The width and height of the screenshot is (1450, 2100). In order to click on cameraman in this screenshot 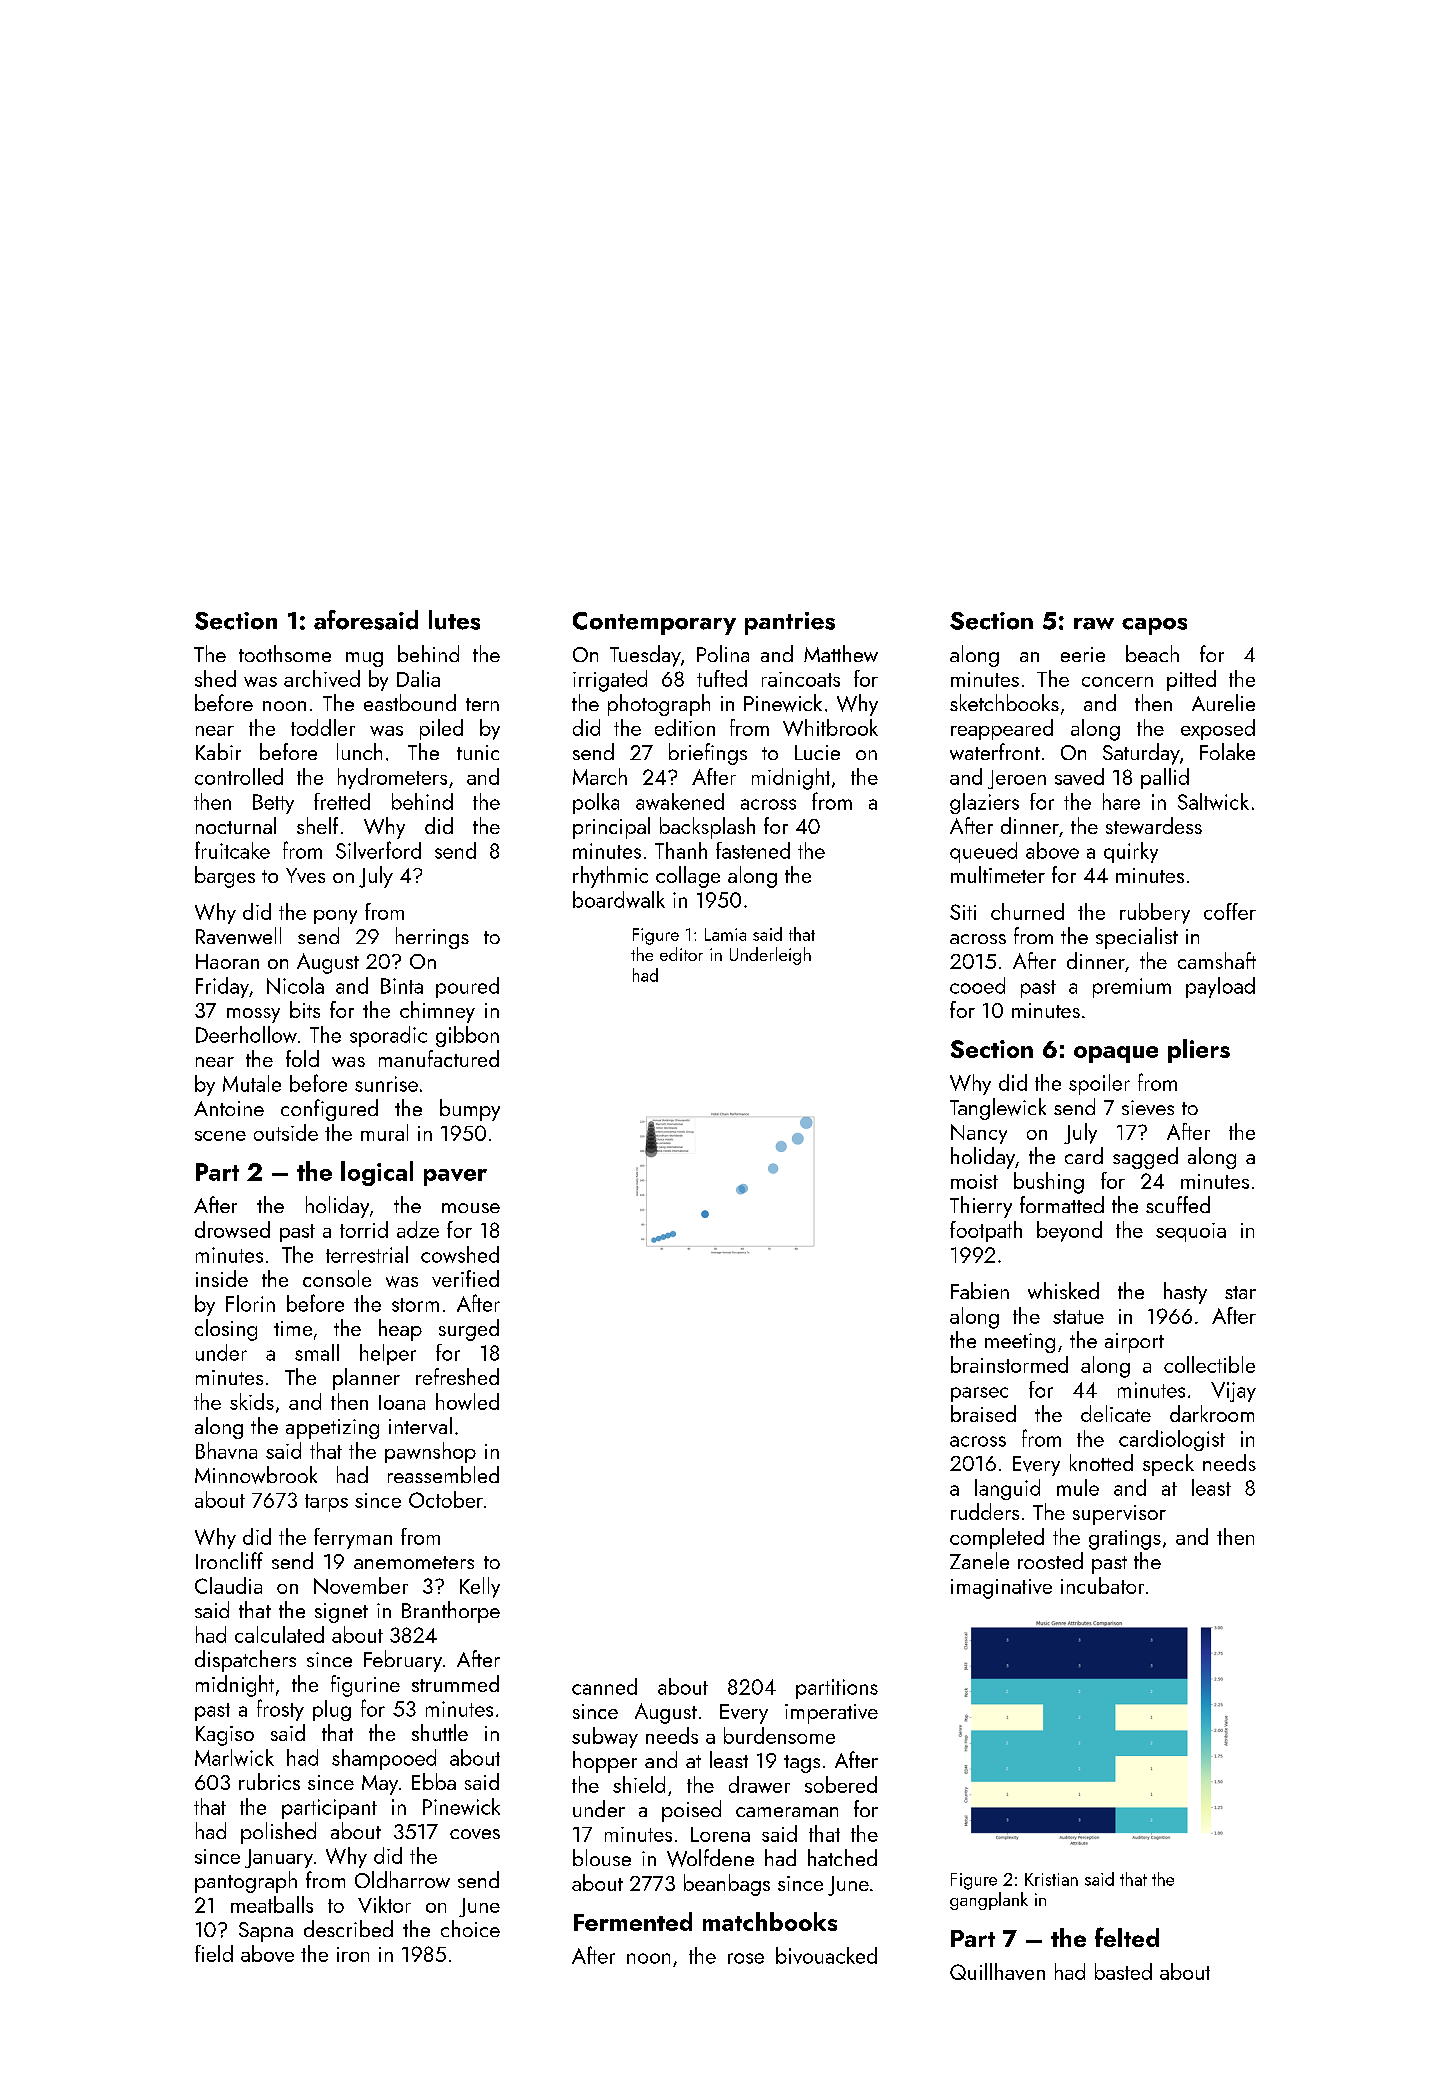, I will do `click(787, 1812)`.
